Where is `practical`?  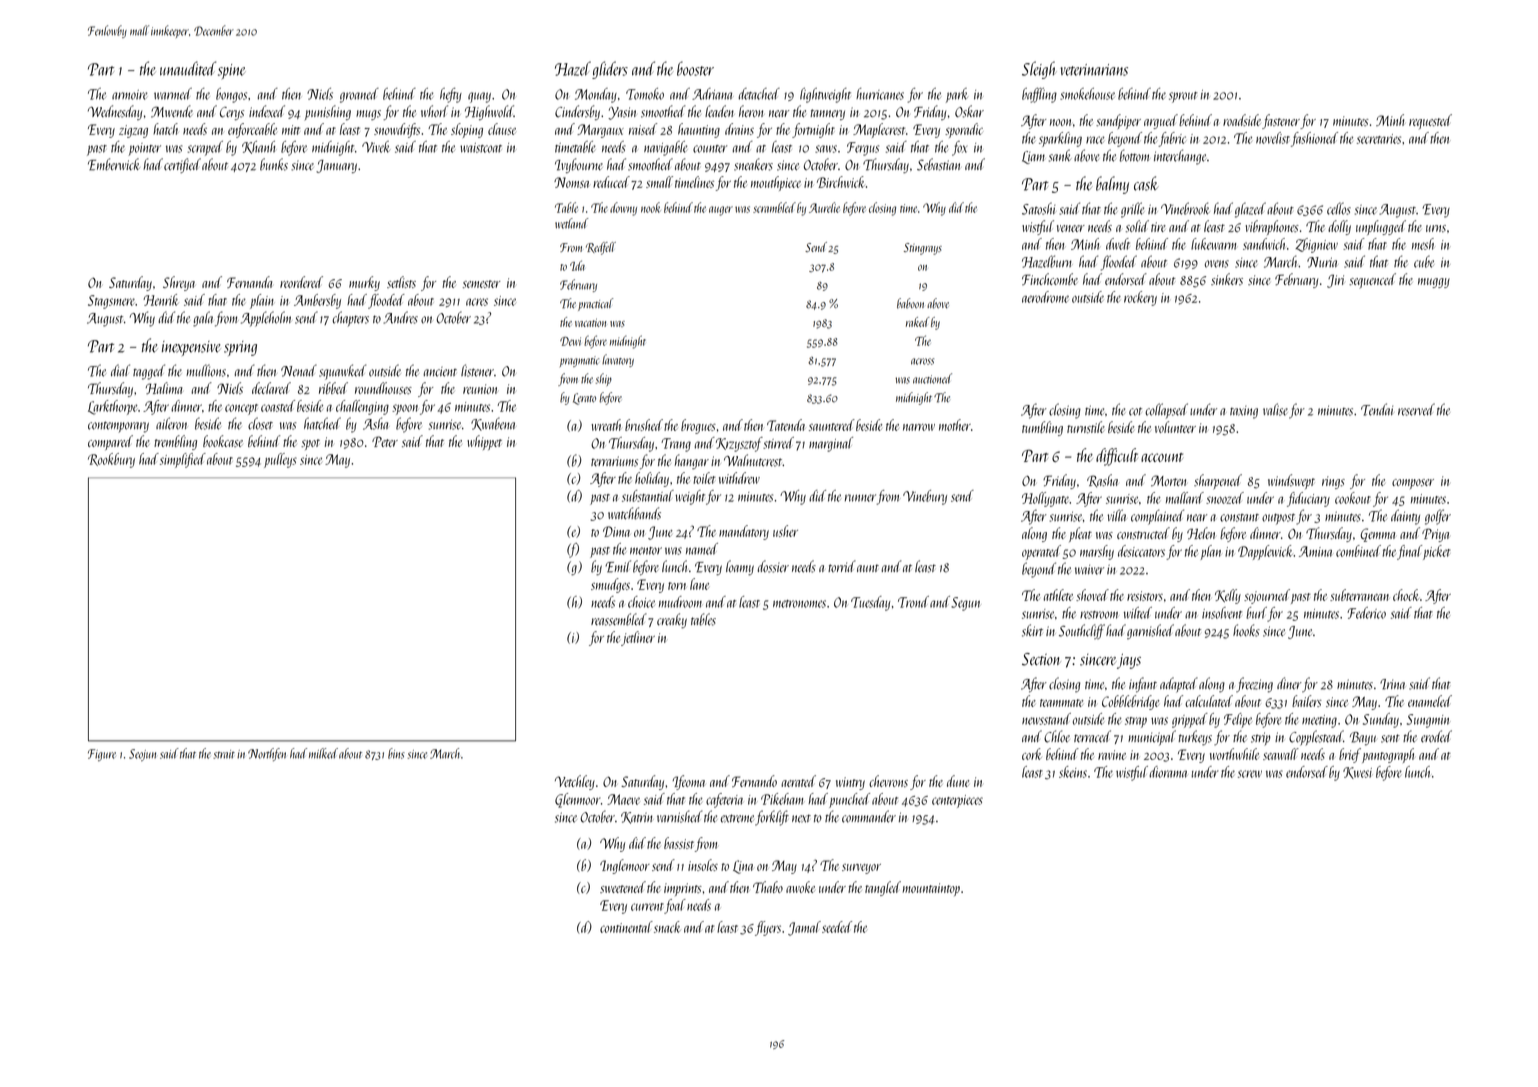 practical is located at coordinates (595, 304).
